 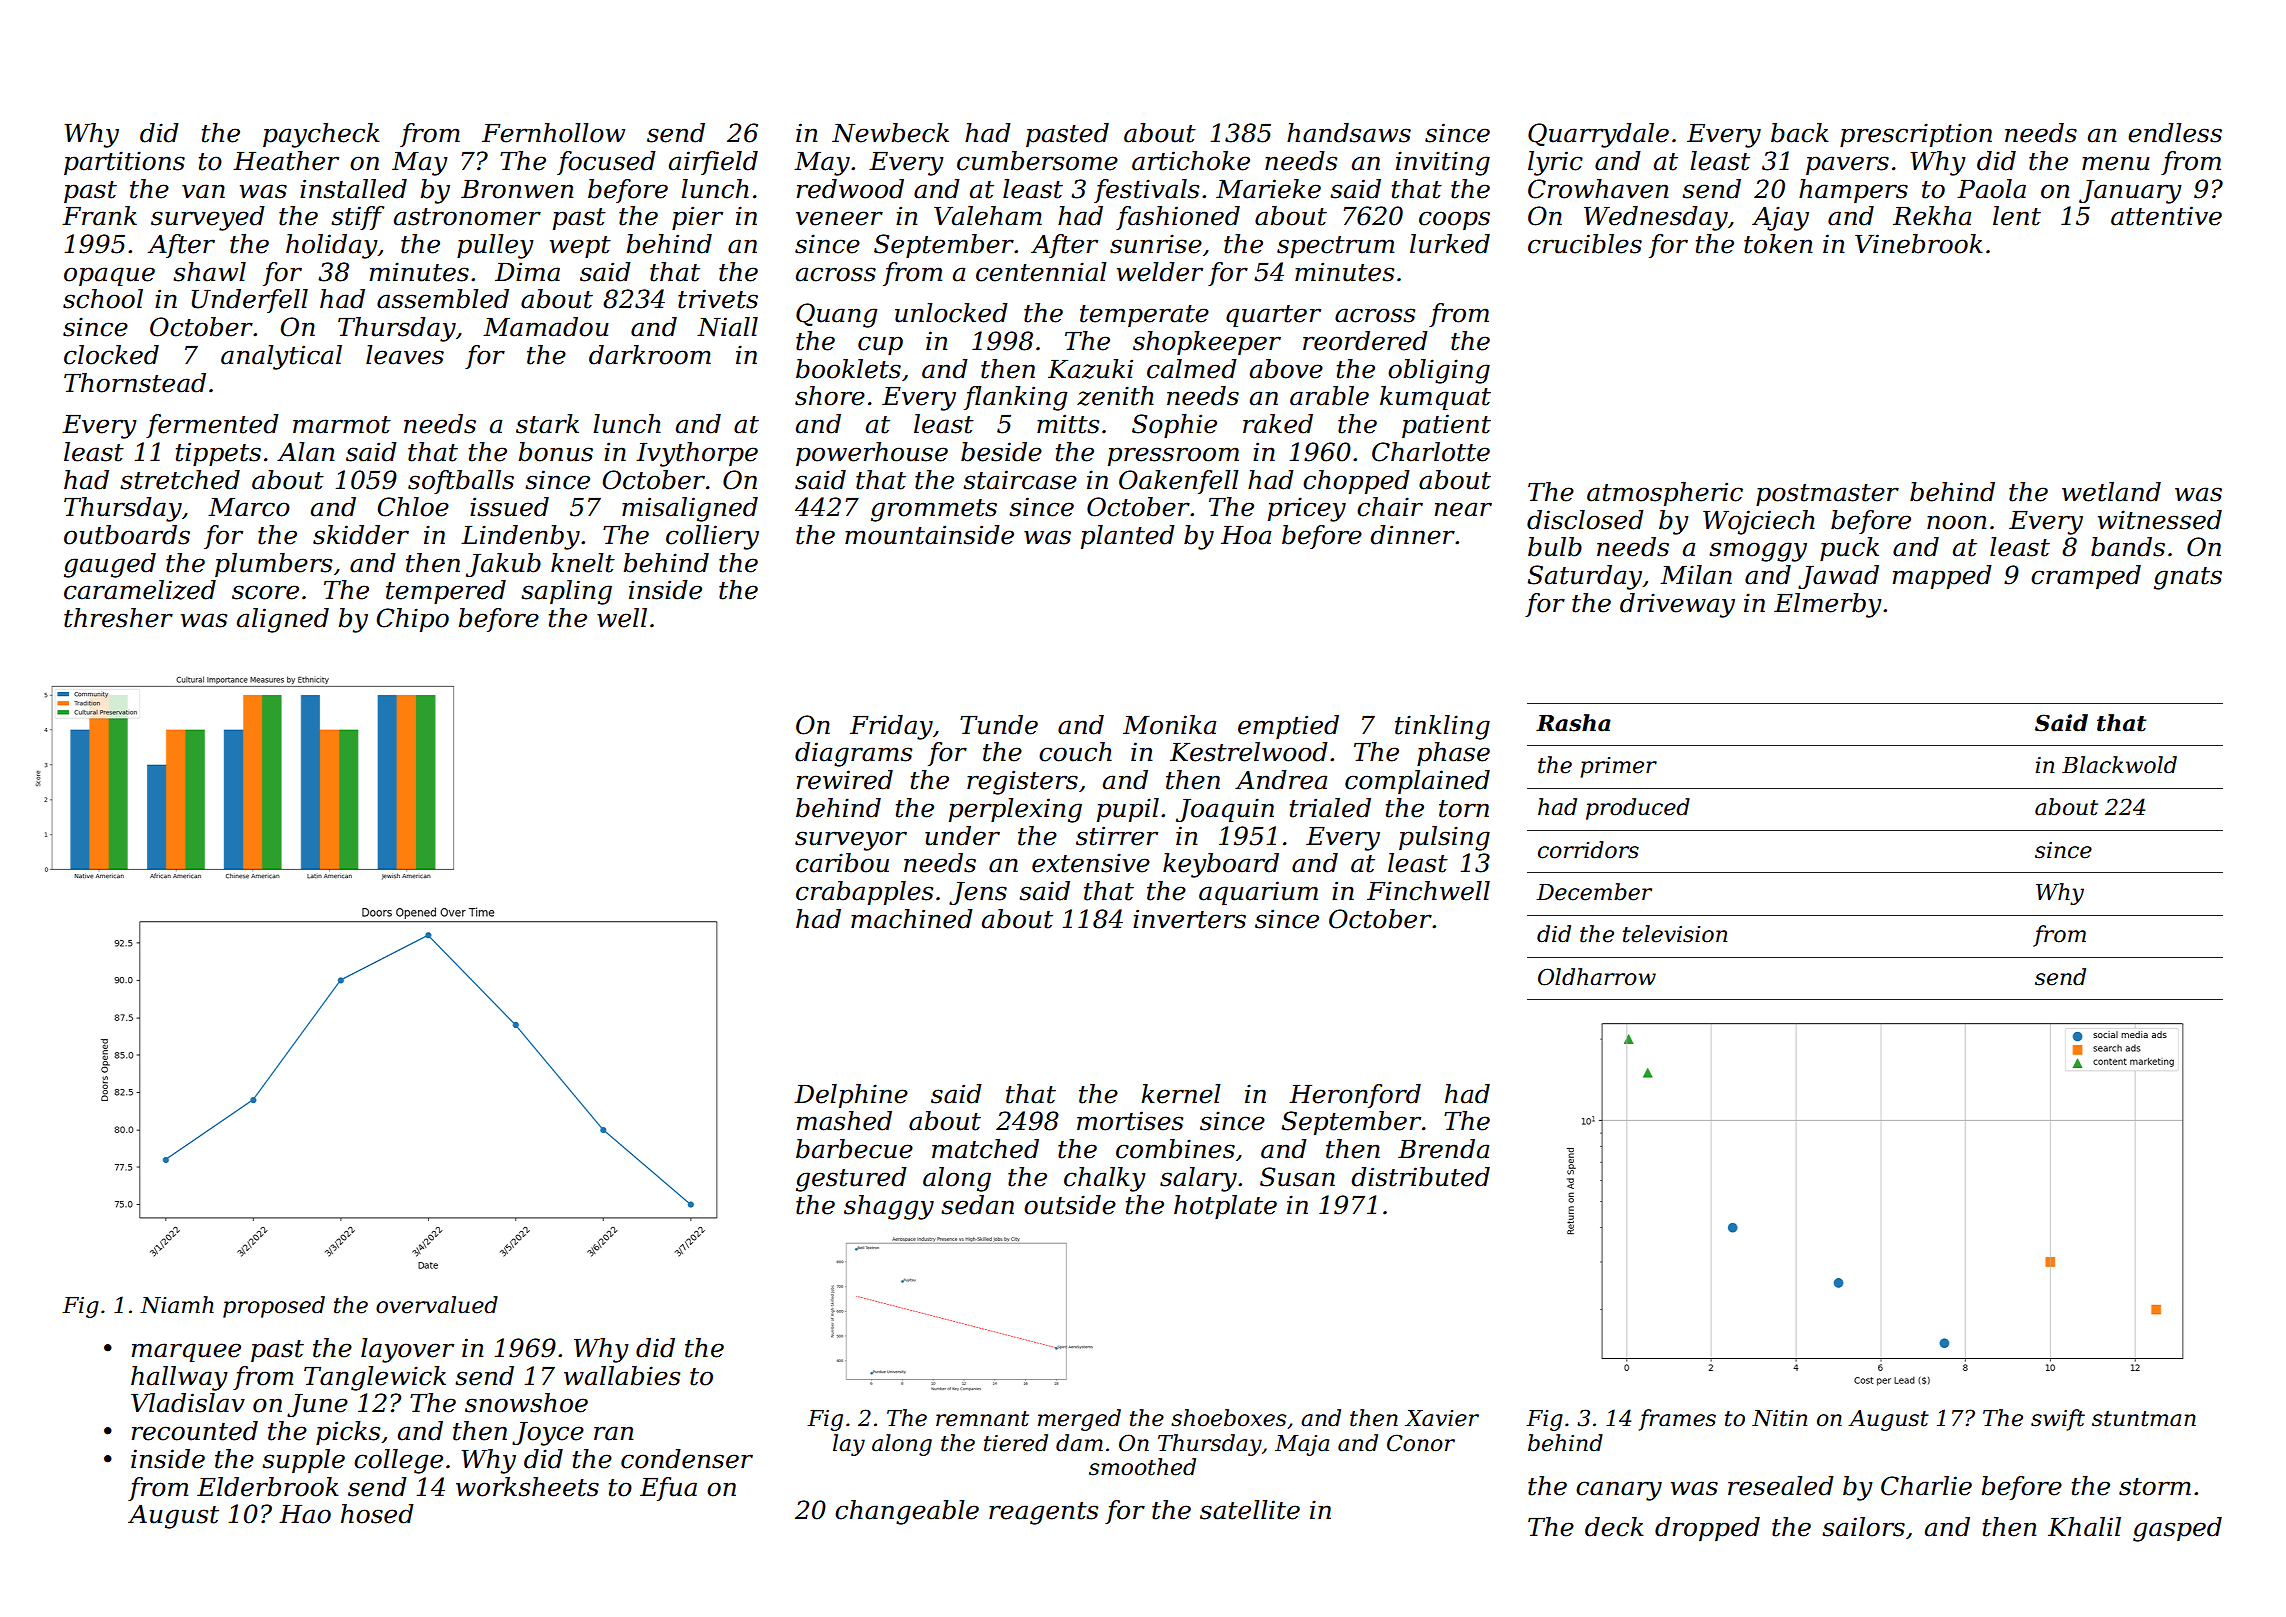 I want to click on produced, so click(x=1638, y=809).
